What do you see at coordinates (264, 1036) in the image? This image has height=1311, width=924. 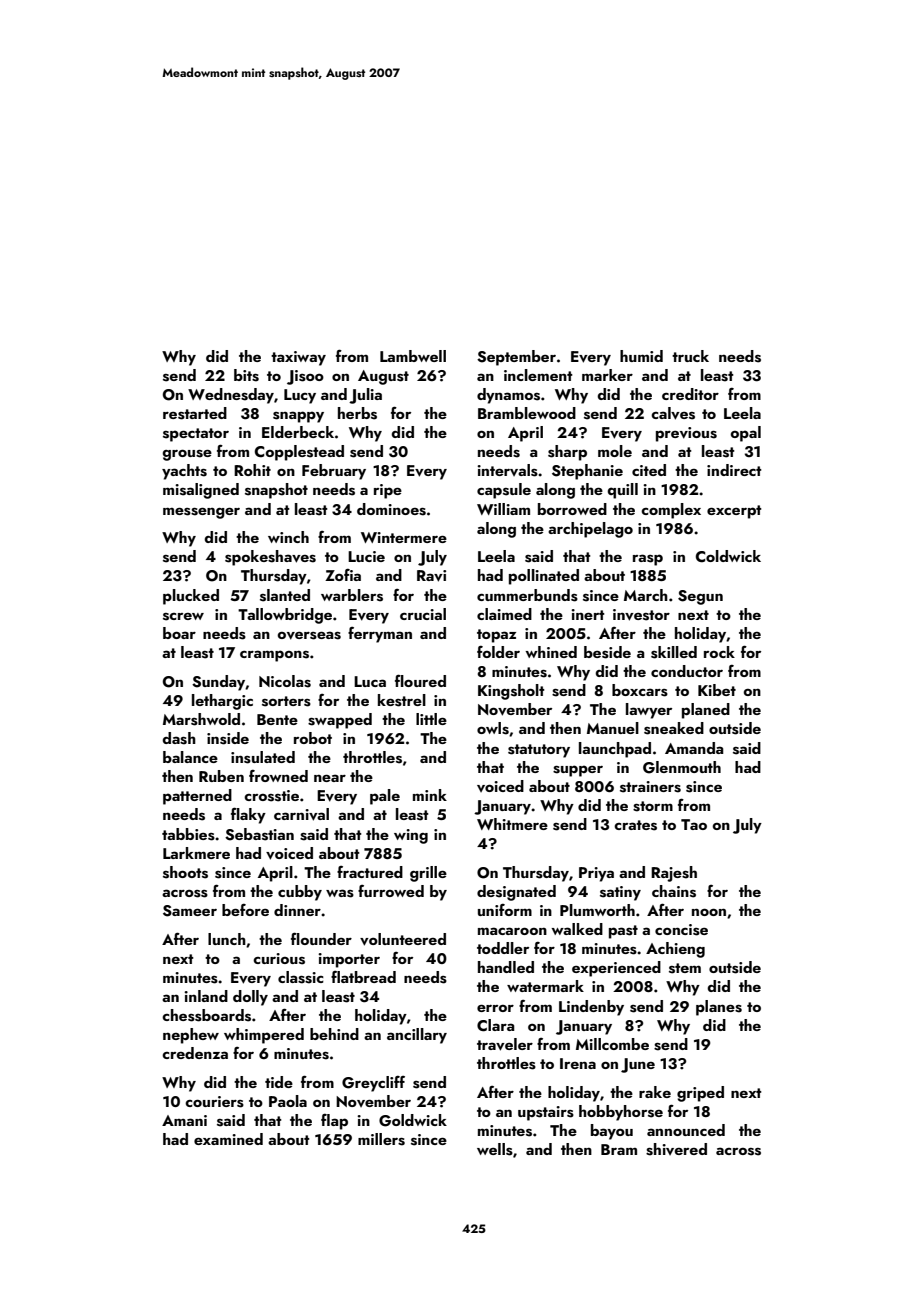 I see `whimpered` at bounding box center [264, 1036].
